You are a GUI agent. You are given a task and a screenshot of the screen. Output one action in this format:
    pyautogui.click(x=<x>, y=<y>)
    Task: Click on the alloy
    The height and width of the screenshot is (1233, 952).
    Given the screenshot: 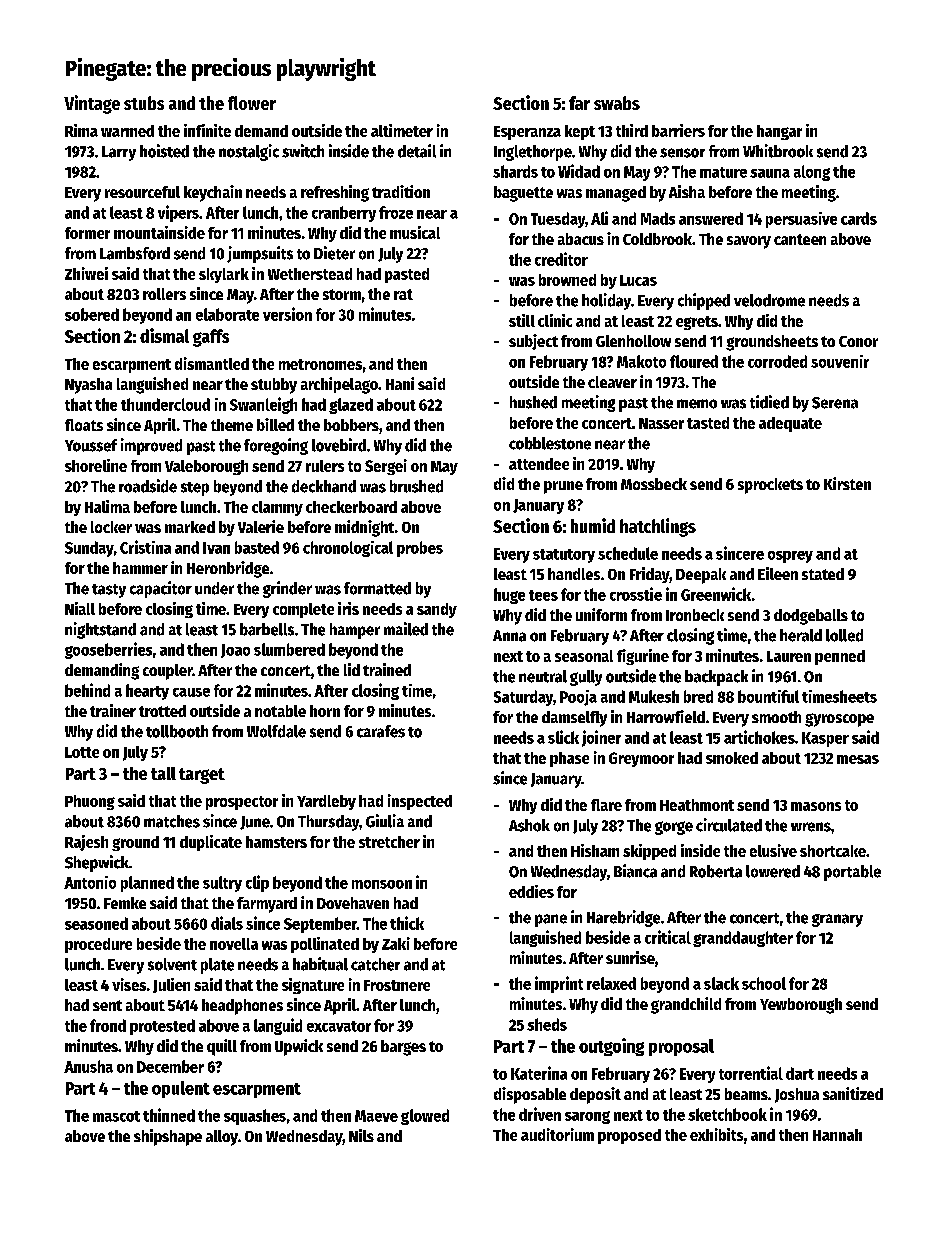 What is the action you would take?
    pyautogui.click(x=222, y=1138)
